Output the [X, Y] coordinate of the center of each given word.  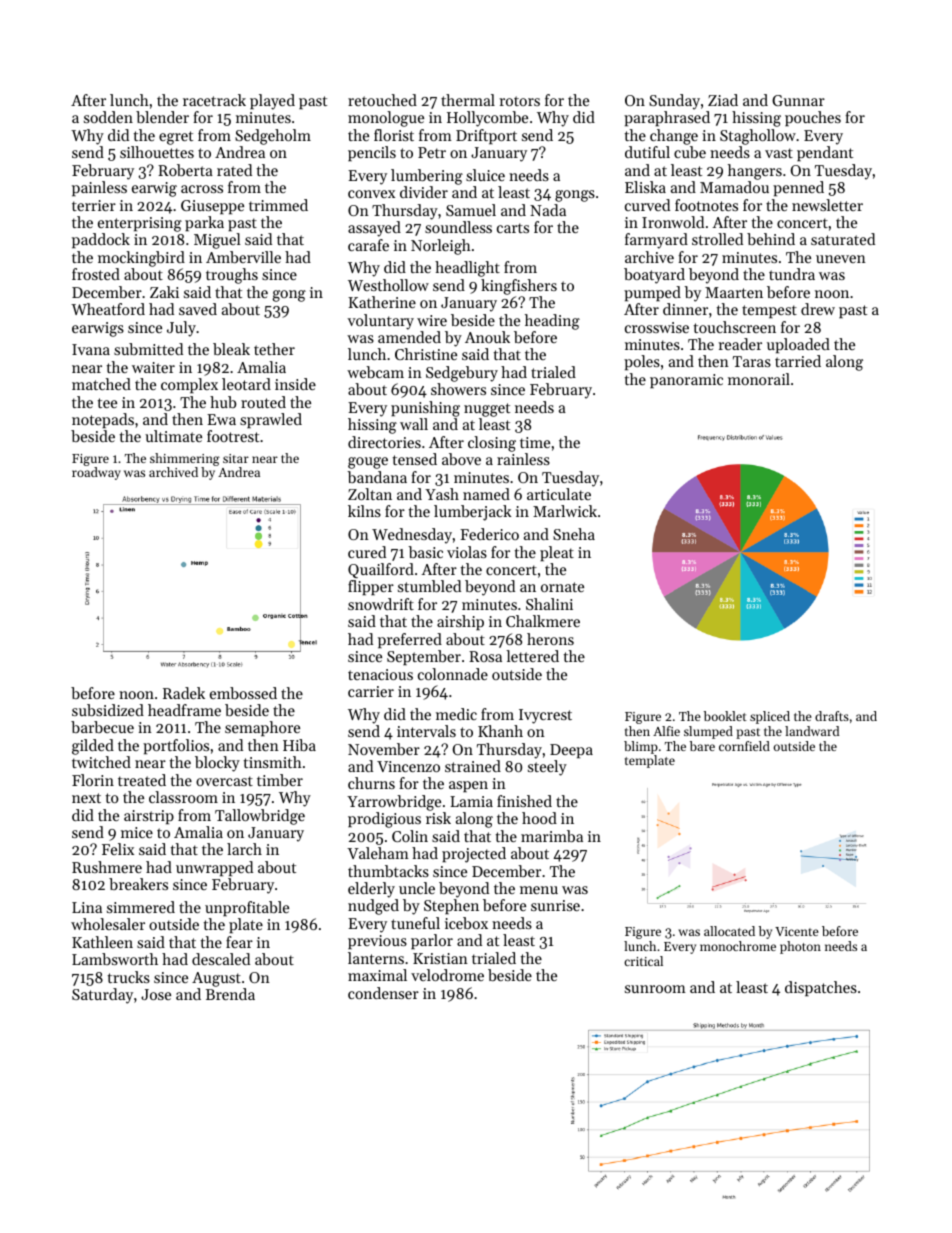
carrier [371, 691]
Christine [426, 354]
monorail [759, 379]
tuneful [415, 923]
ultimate [173, 436]
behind [771, 239]
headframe [184, 710]
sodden [108, 117]
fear [239, 942]
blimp [641, 747]
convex [371, 194]
